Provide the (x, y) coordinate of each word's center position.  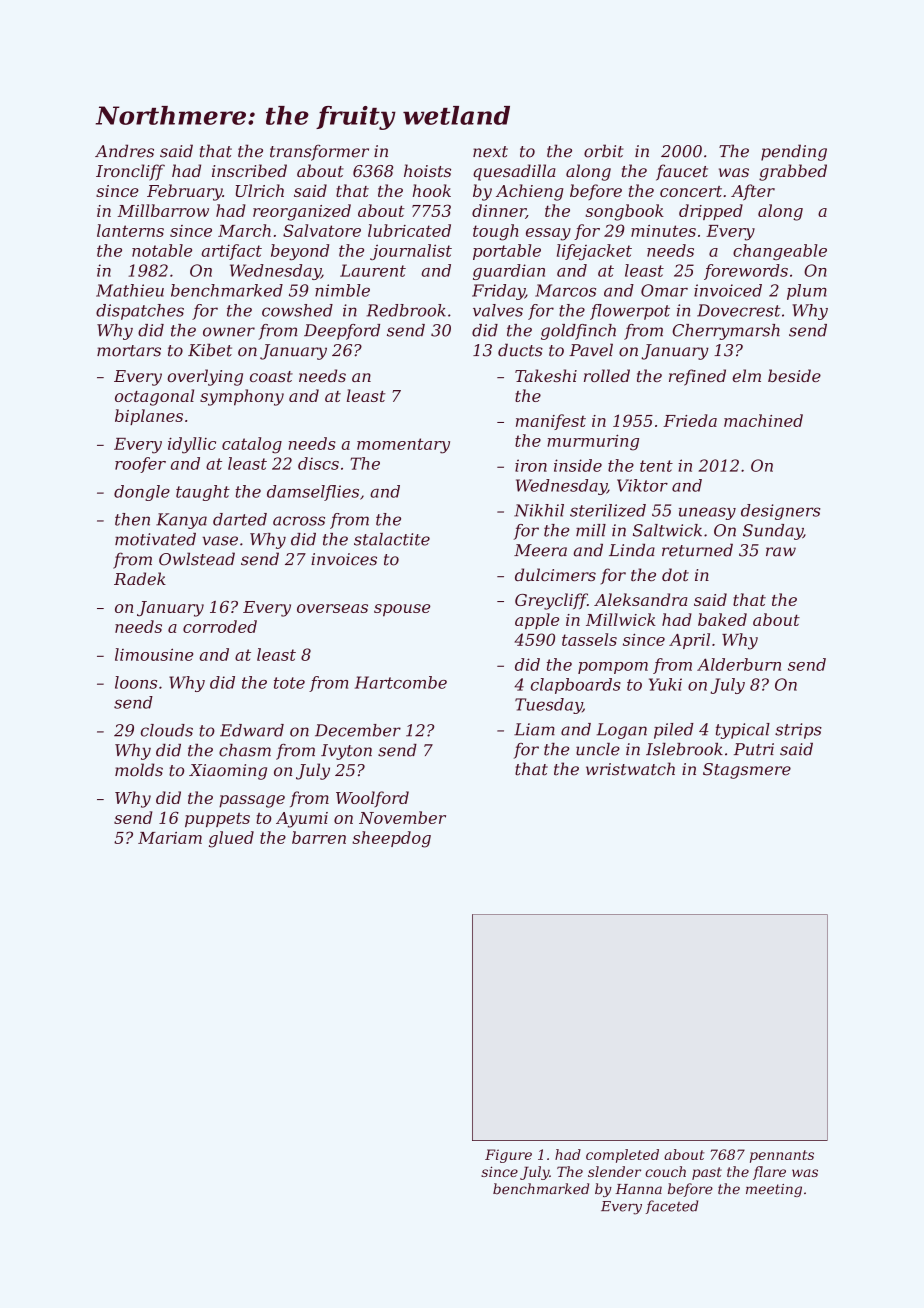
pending (794, 152)
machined (763, 420)
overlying (205, 377)
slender (614, 1171)
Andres (124, 151)
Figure (508, 1156)
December (358, 730)
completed (622, 1156)
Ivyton (346, 752)
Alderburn (739, 664)
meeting (774, 1190)
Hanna (638, 1189)
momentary (403, 446)
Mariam (170, 838)
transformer (319, 152)
